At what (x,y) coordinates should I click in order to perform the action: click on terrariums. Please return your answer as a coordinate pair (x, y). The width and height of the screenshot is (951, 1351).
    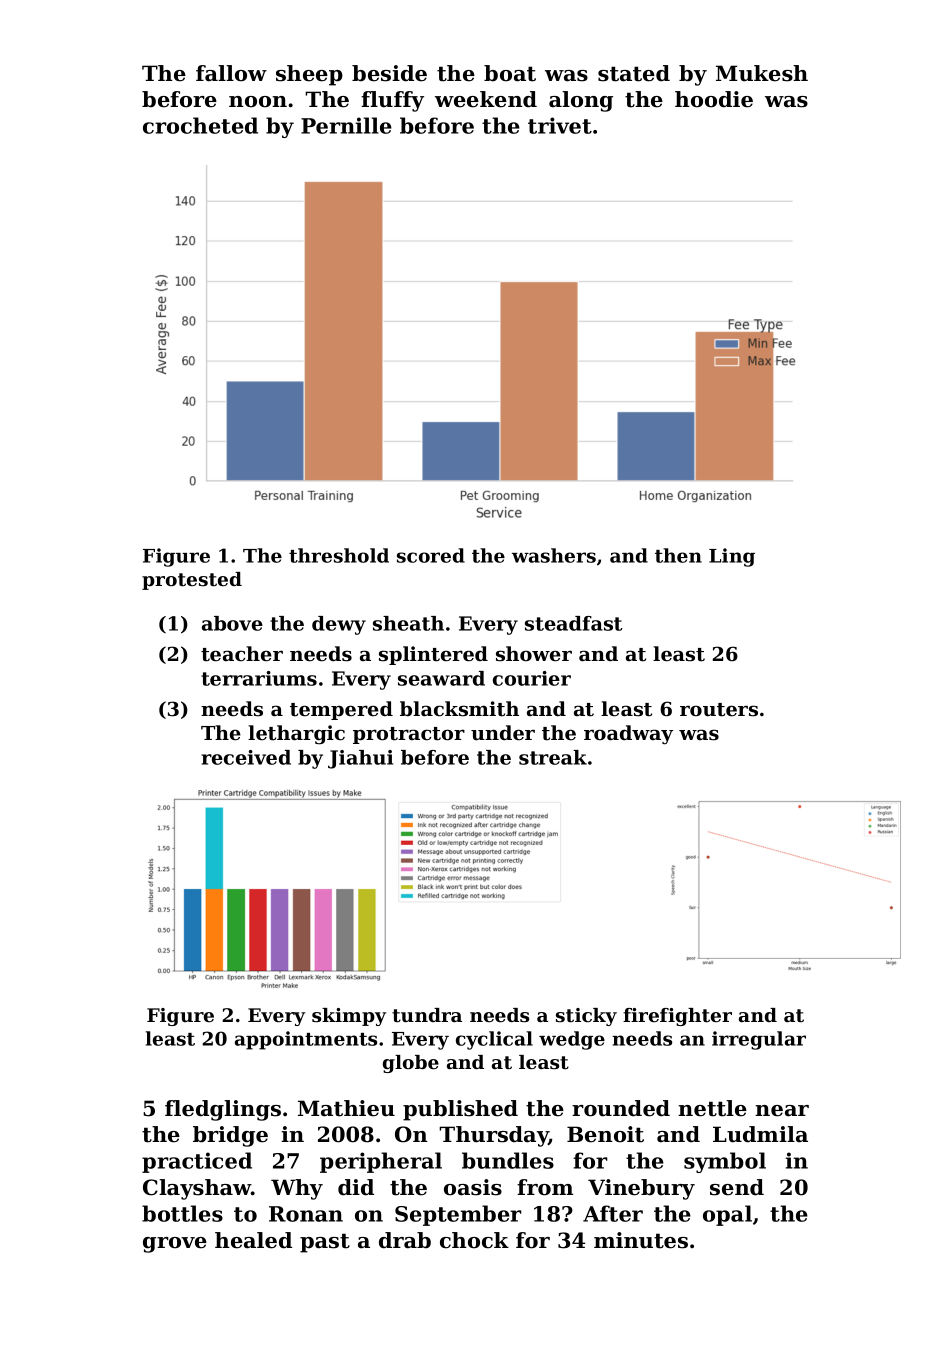
    Looking at the image, I should click on (259, 678).
